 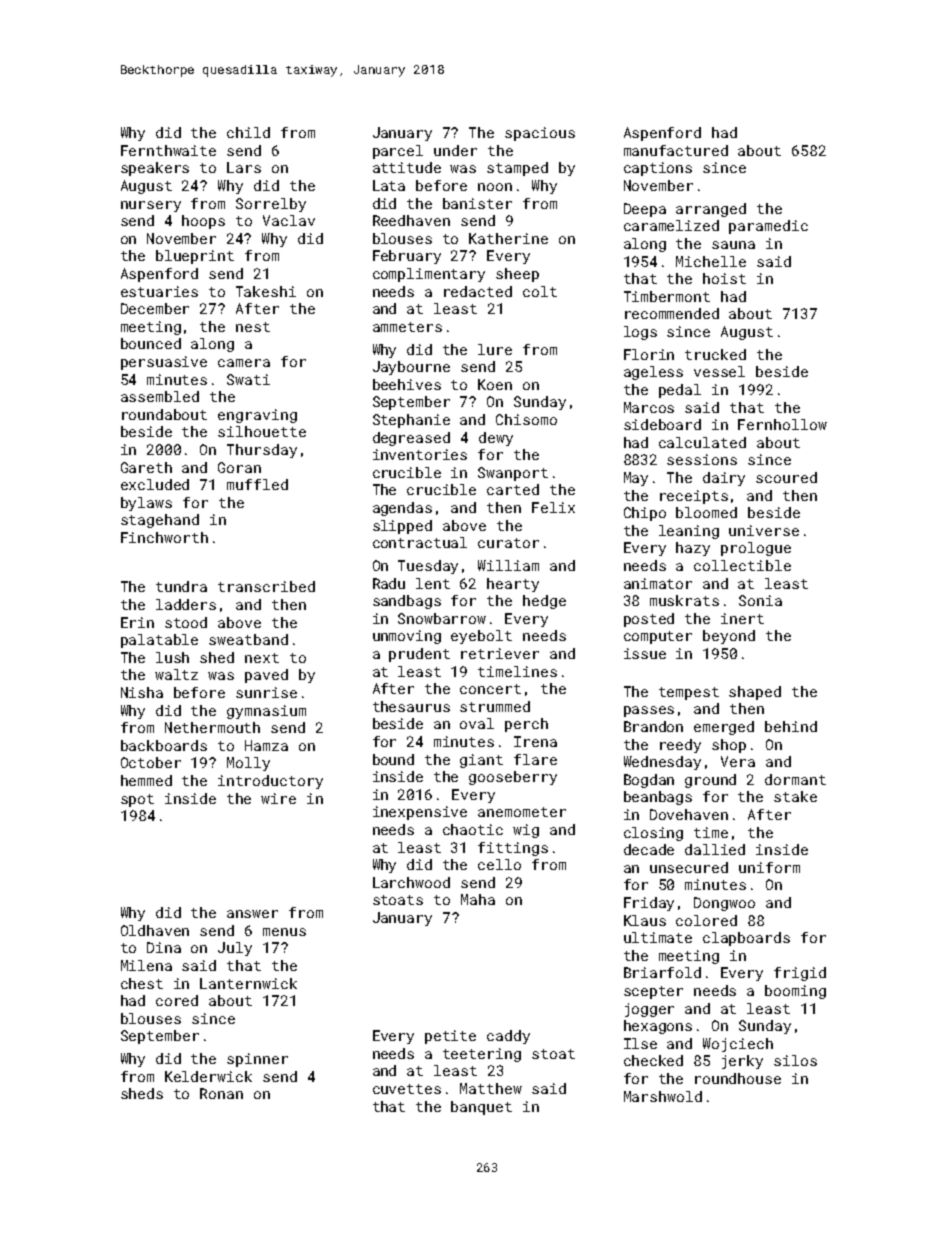 I want to click on Gareth, so click(x=146, y=467).
